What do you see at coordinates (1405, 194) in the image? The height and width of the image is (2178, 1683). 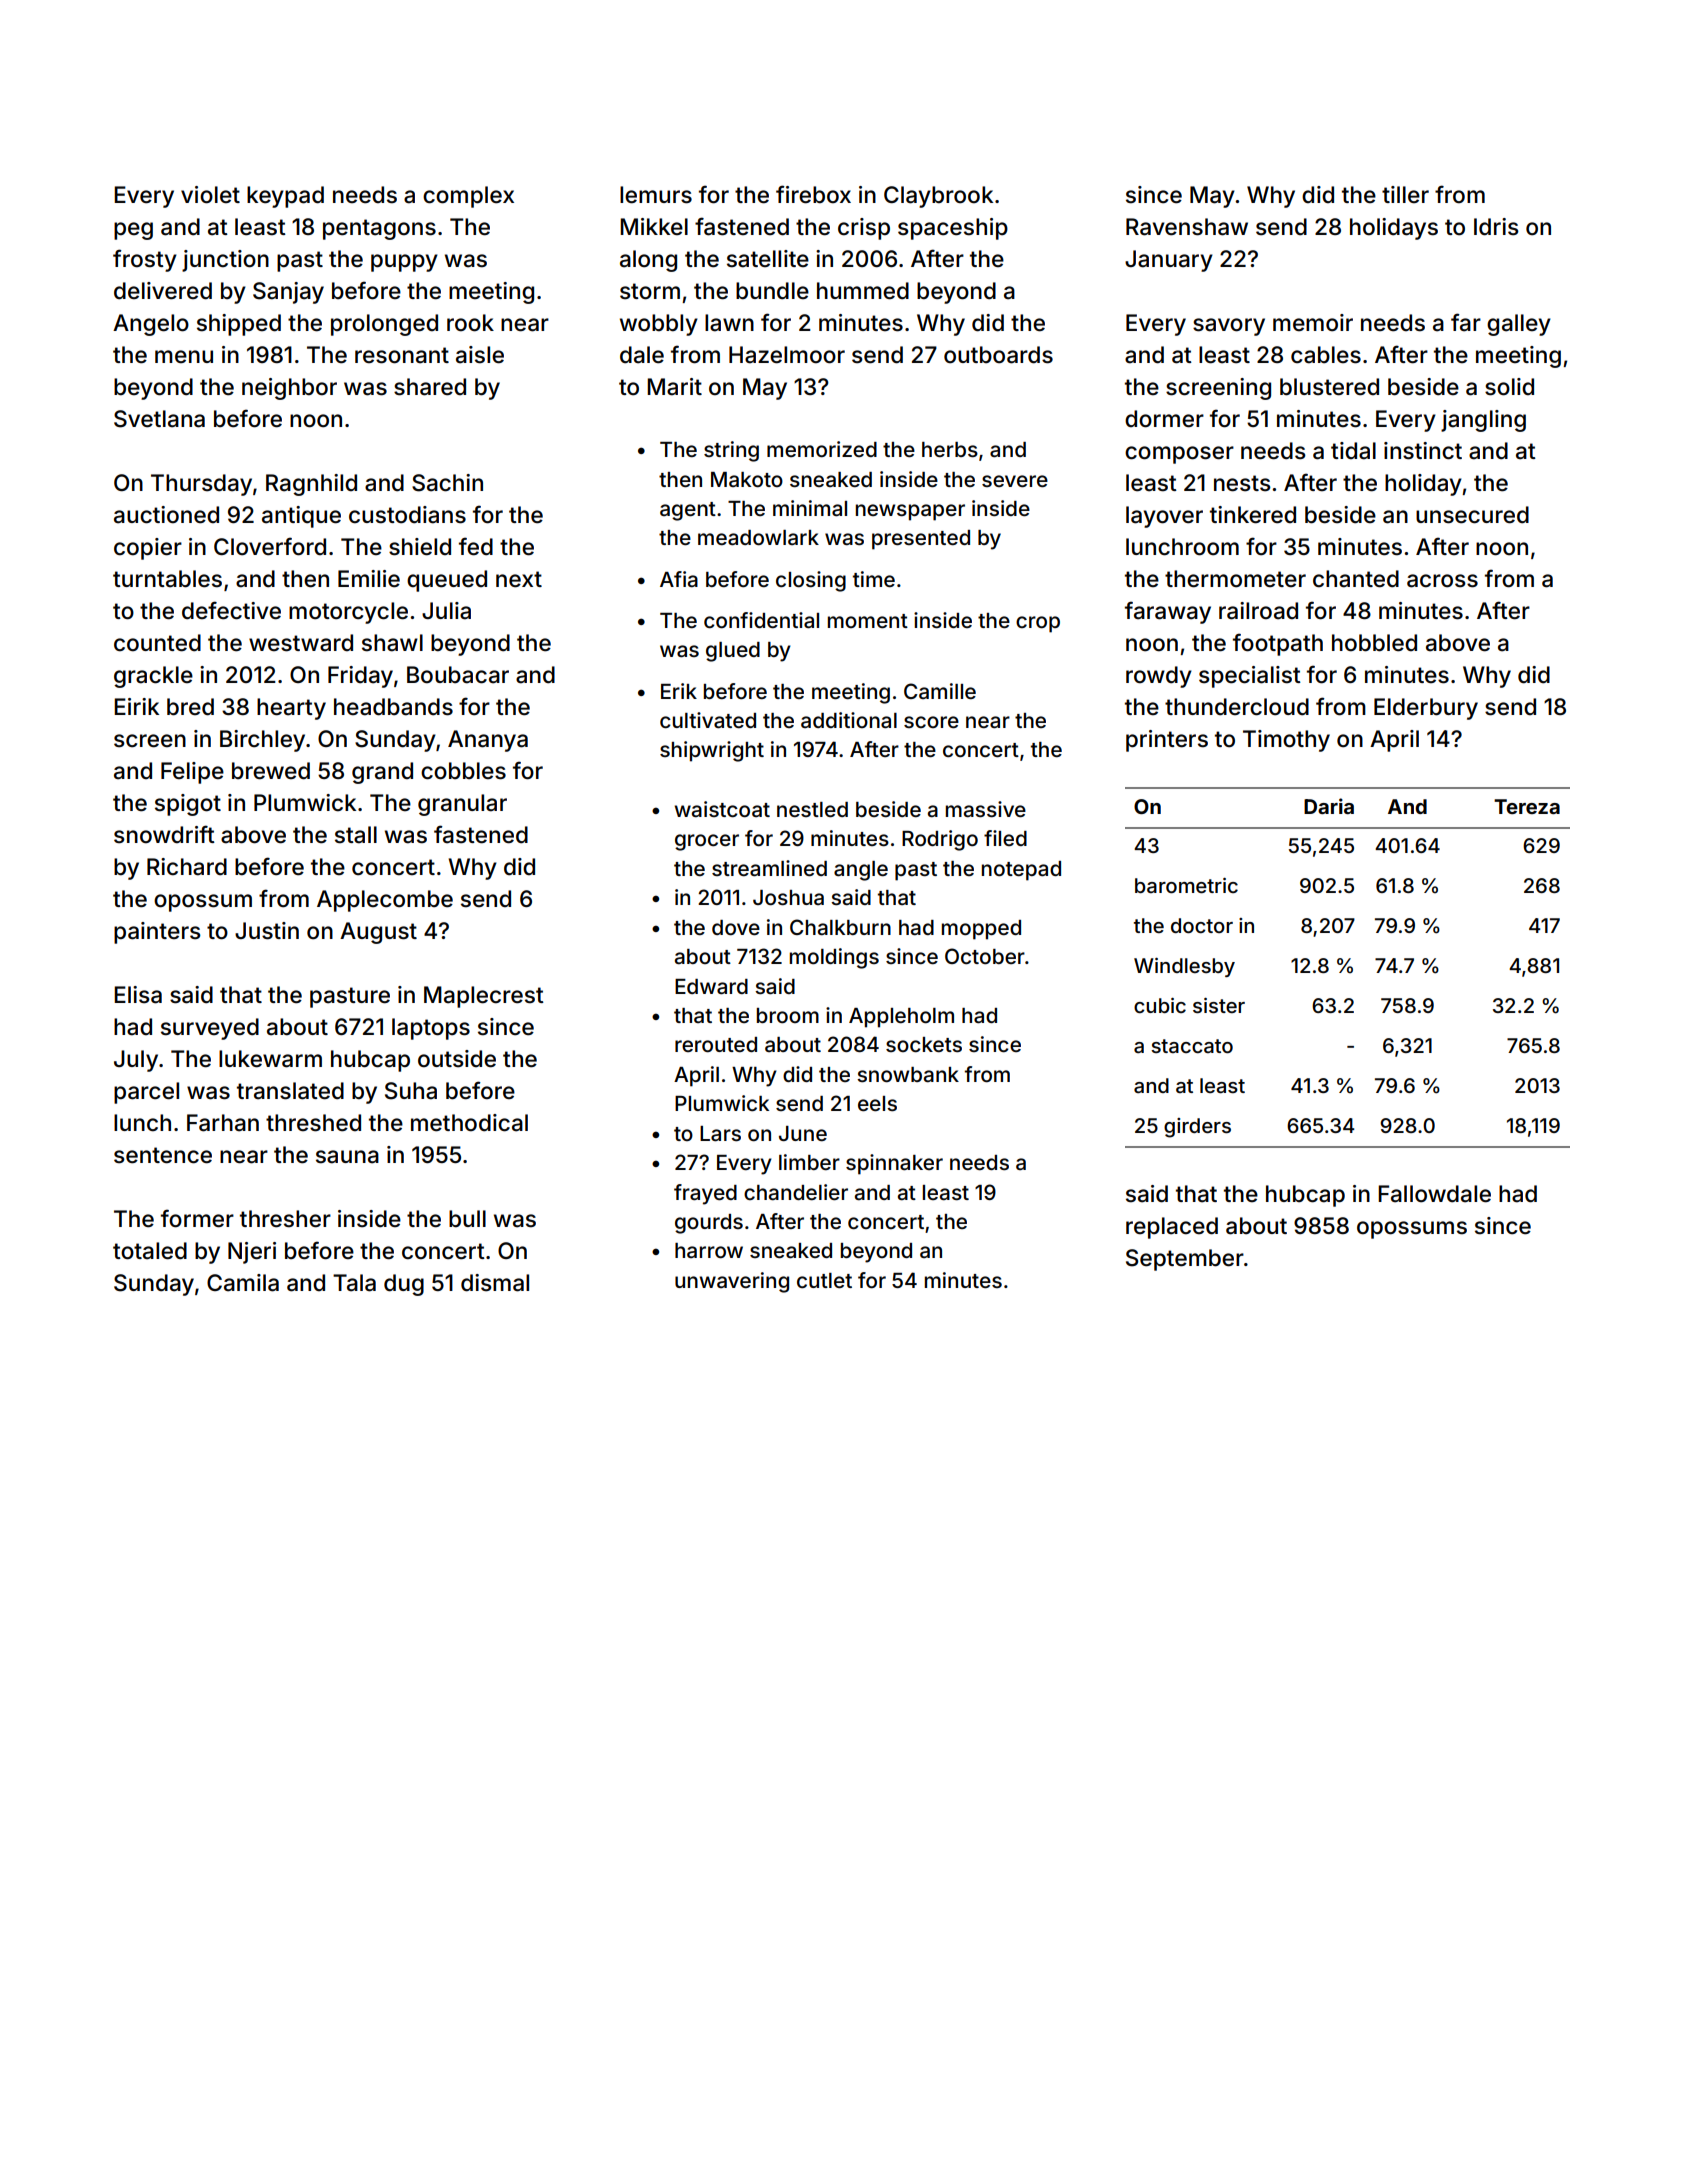 I see `tiller` at bounding box center [1405, 194].
